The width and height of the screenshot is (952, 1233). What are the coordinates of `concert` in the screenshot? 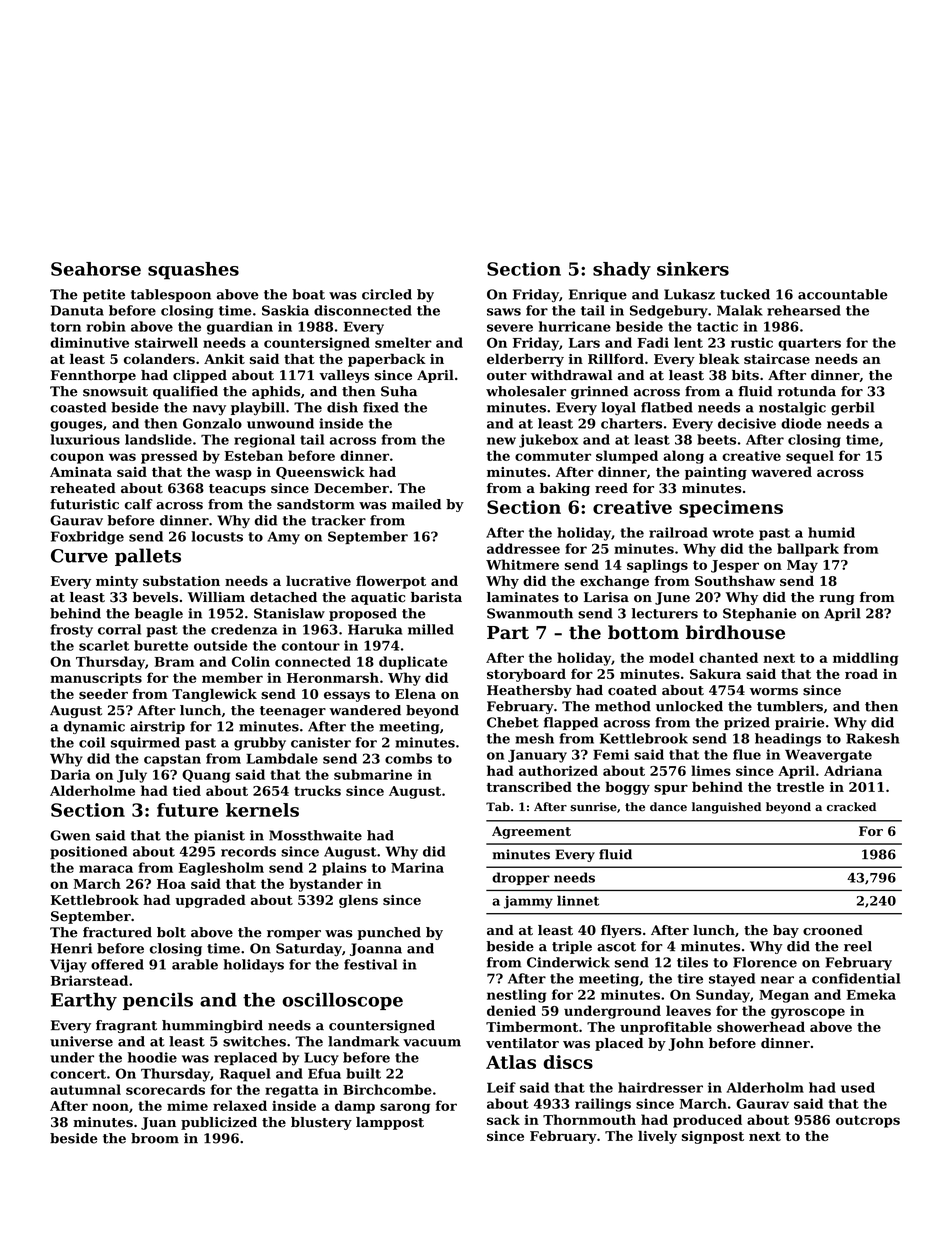 It's located at (78, 1074).
